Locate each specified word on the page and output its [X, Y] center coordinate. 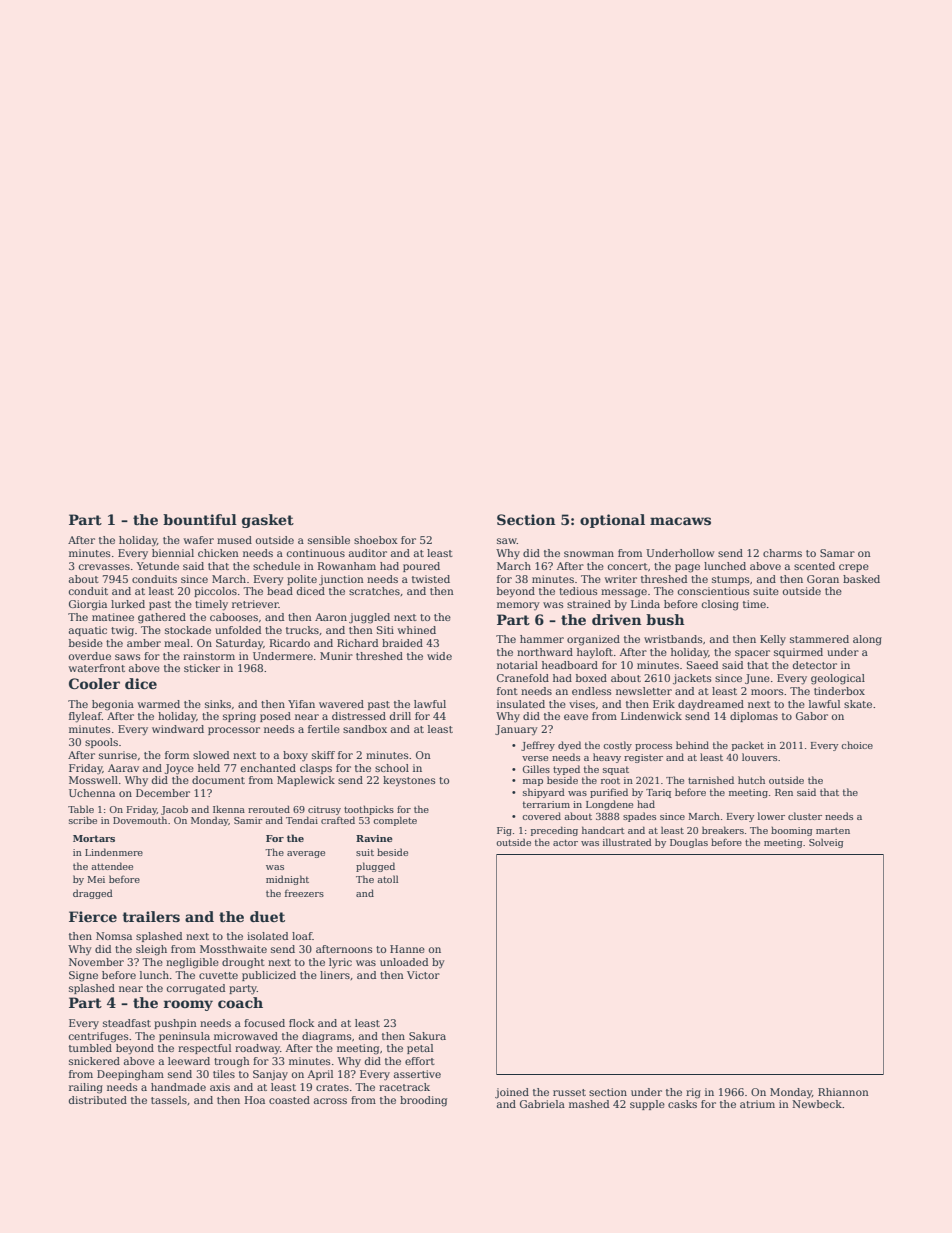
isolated [267, 936]
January [516, 730]
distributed [98, 1100]
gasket [268, 521]
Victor [423, 975]
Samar [837, 553]
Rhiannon [843, 1092]
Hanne [407, 949]
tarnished [711, 780]
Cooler [94, 683]
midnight [287, 880]
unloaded [404, 962]
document [218, 780]
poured [421, 567]
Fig [504, 831]
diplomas [754, 717]
